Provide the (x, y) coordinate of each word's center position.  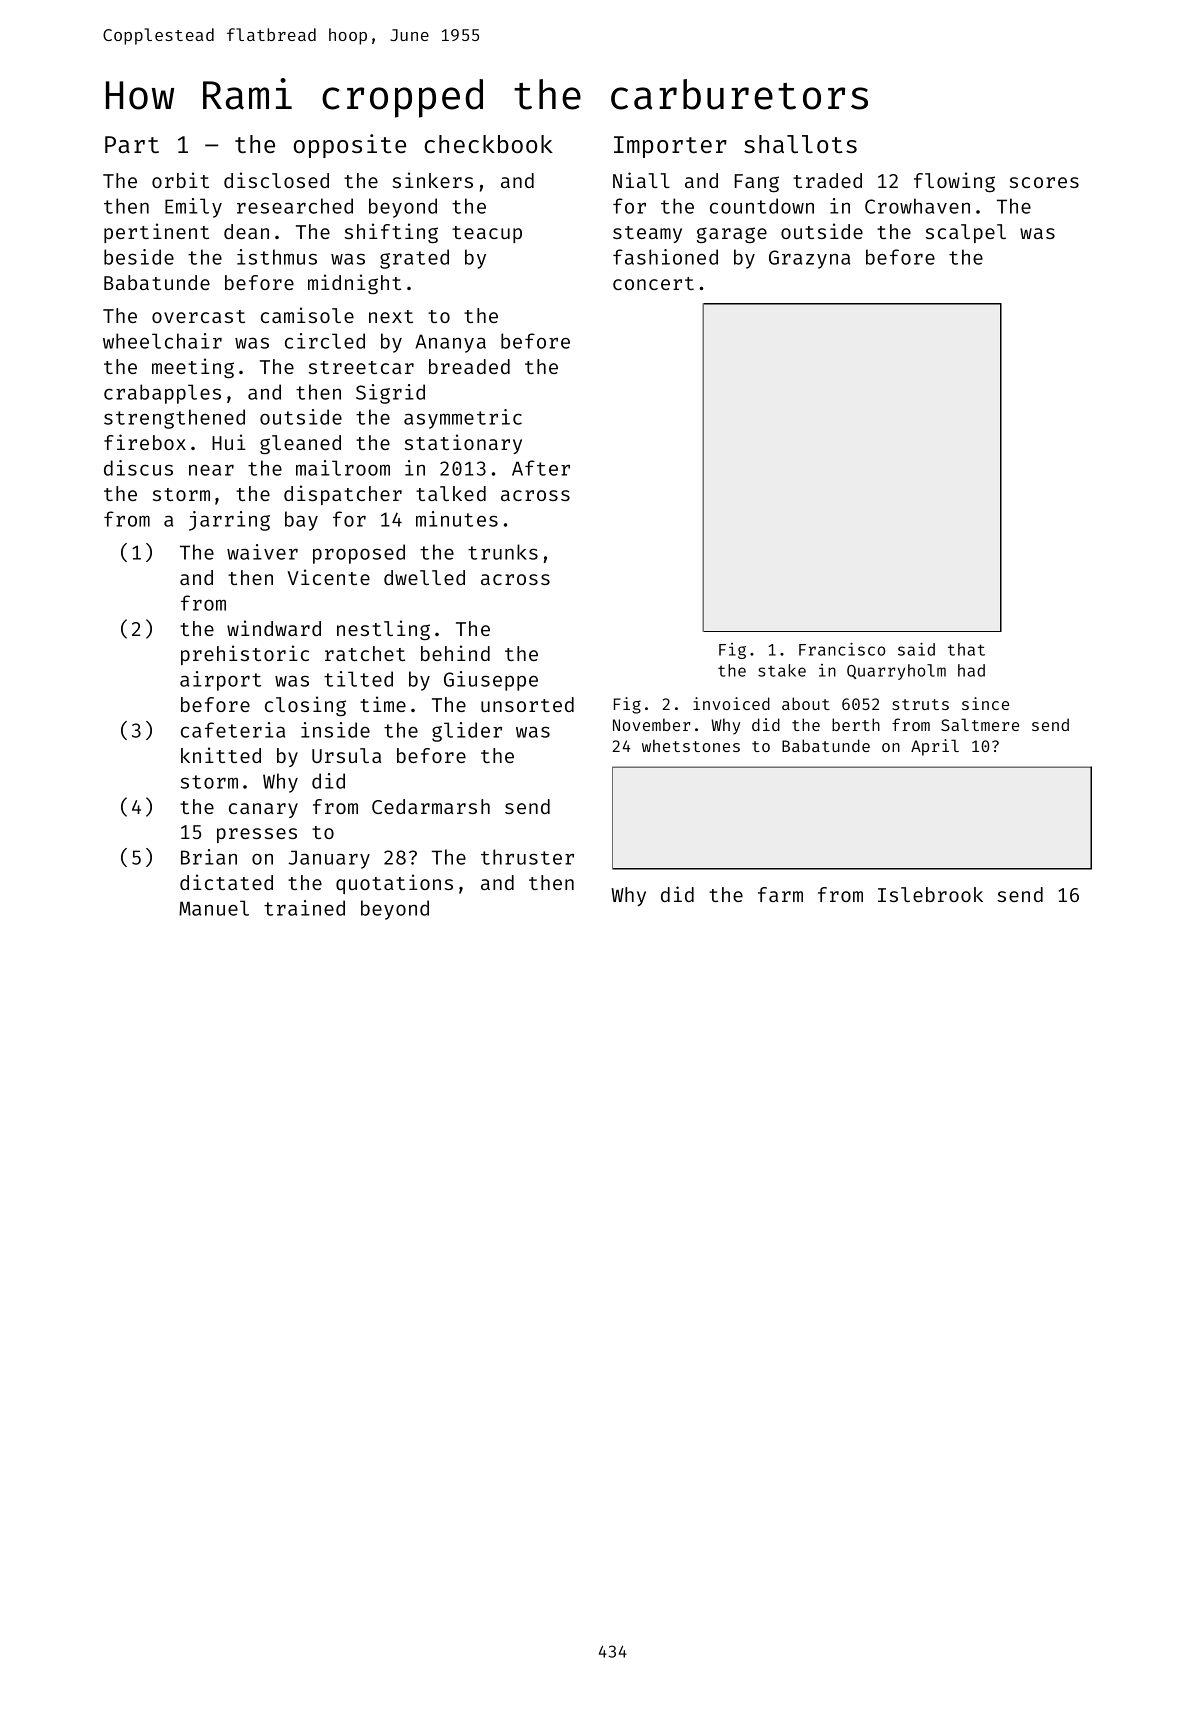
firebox (145, 442)
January (329, 859)
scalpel (966, 233)
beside (139, 257)
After (541, 468)
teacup (487, 234)
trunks (503, 552)
